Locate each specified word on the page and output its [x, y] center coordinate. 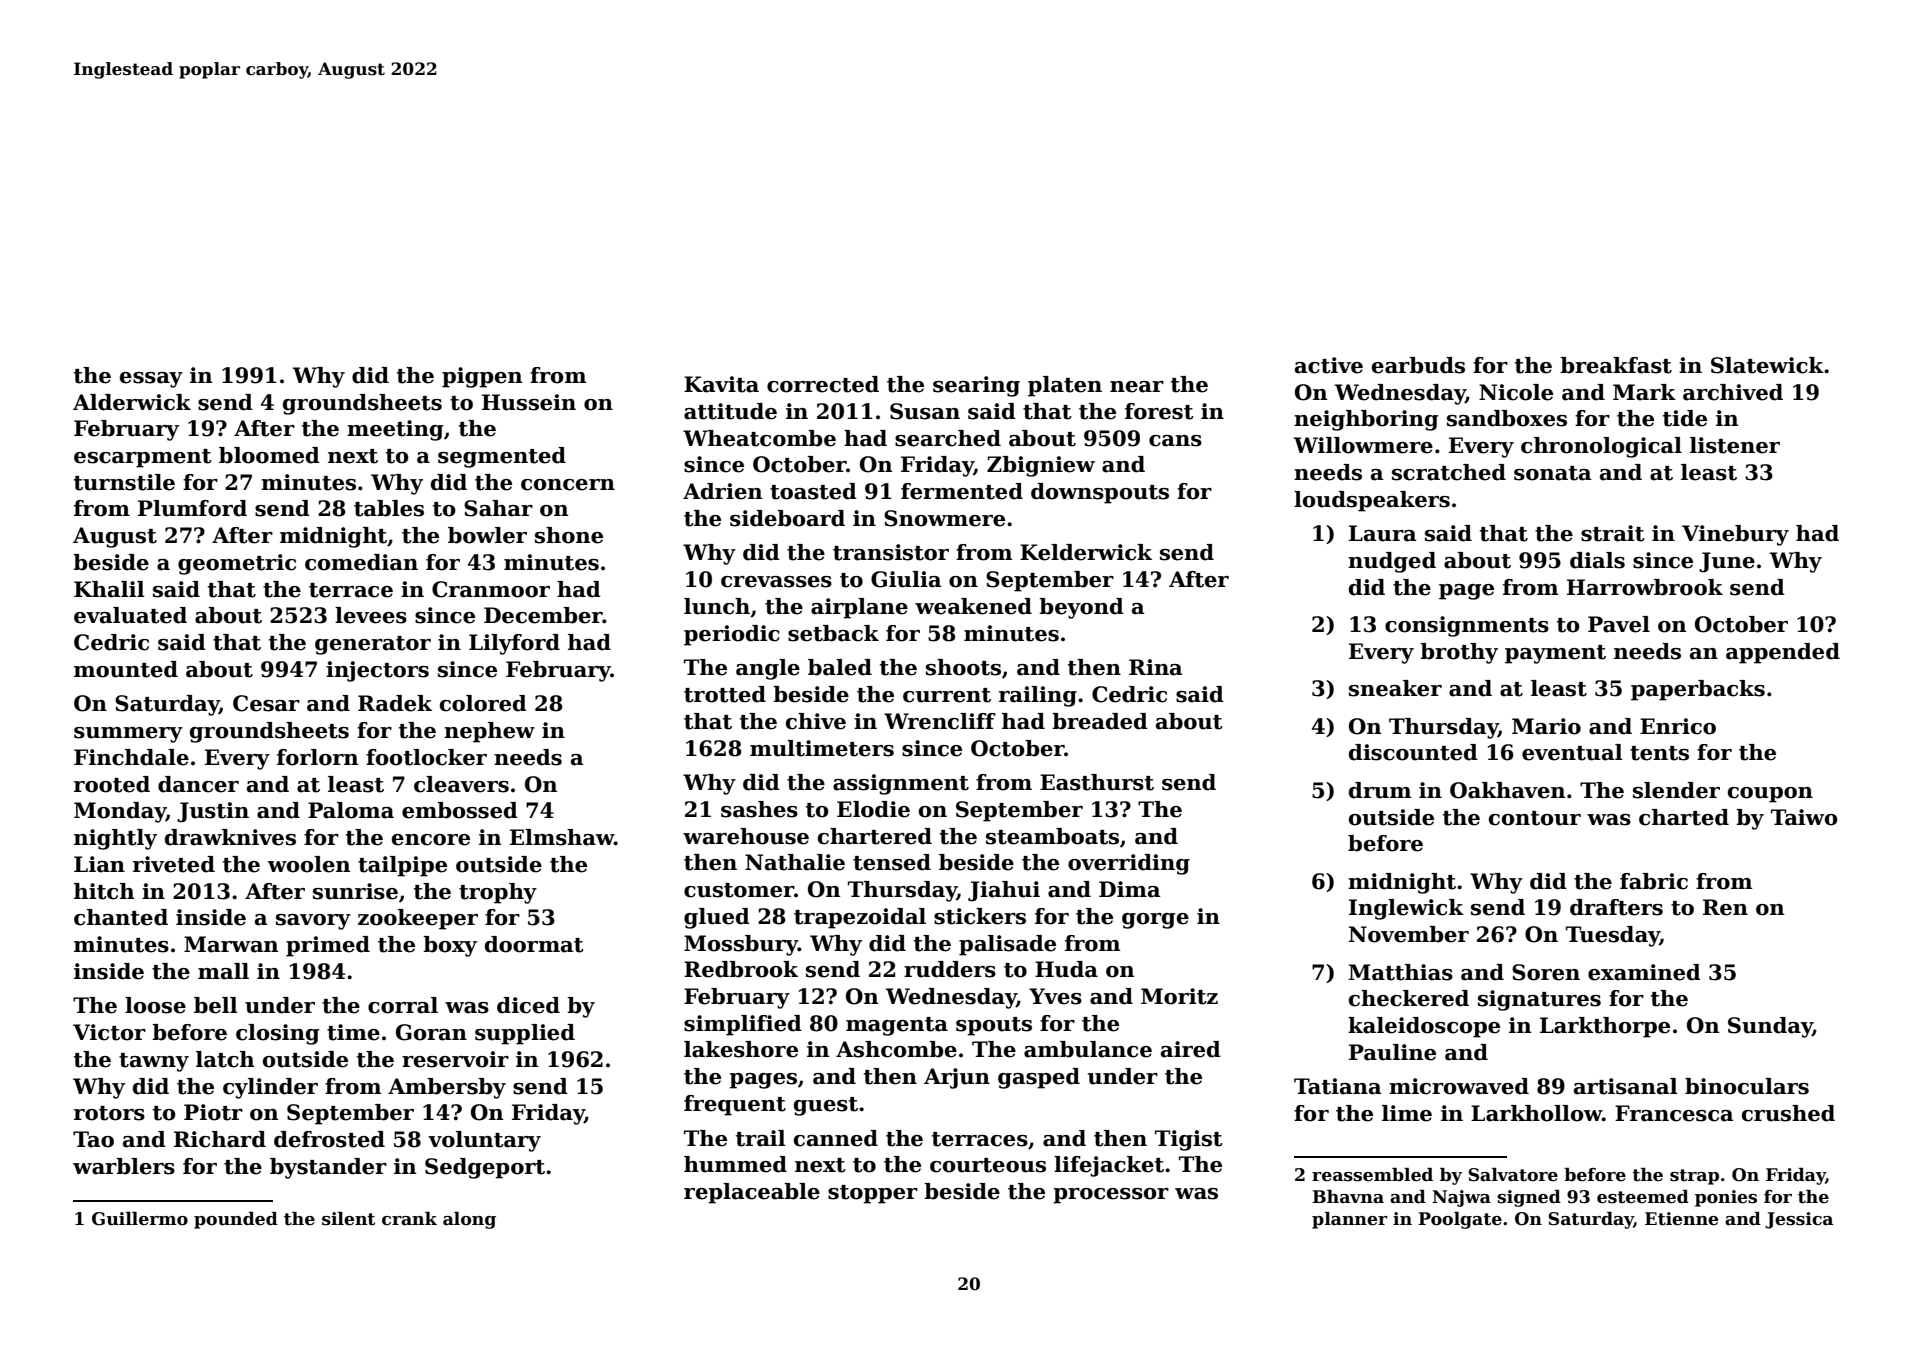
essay [151, 380]
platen [1065, 386]
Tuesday [1613, 936]
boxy [450, 946]
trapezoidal [860, 918]
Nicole [1516, 392]
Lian [99, 864]
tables [389, 508]
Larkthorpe [1605, 1027]
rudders [950, 969]
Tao [93, 1139]
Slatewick [1767, 365]
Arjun [957, 1078]
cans [1175, 441]
